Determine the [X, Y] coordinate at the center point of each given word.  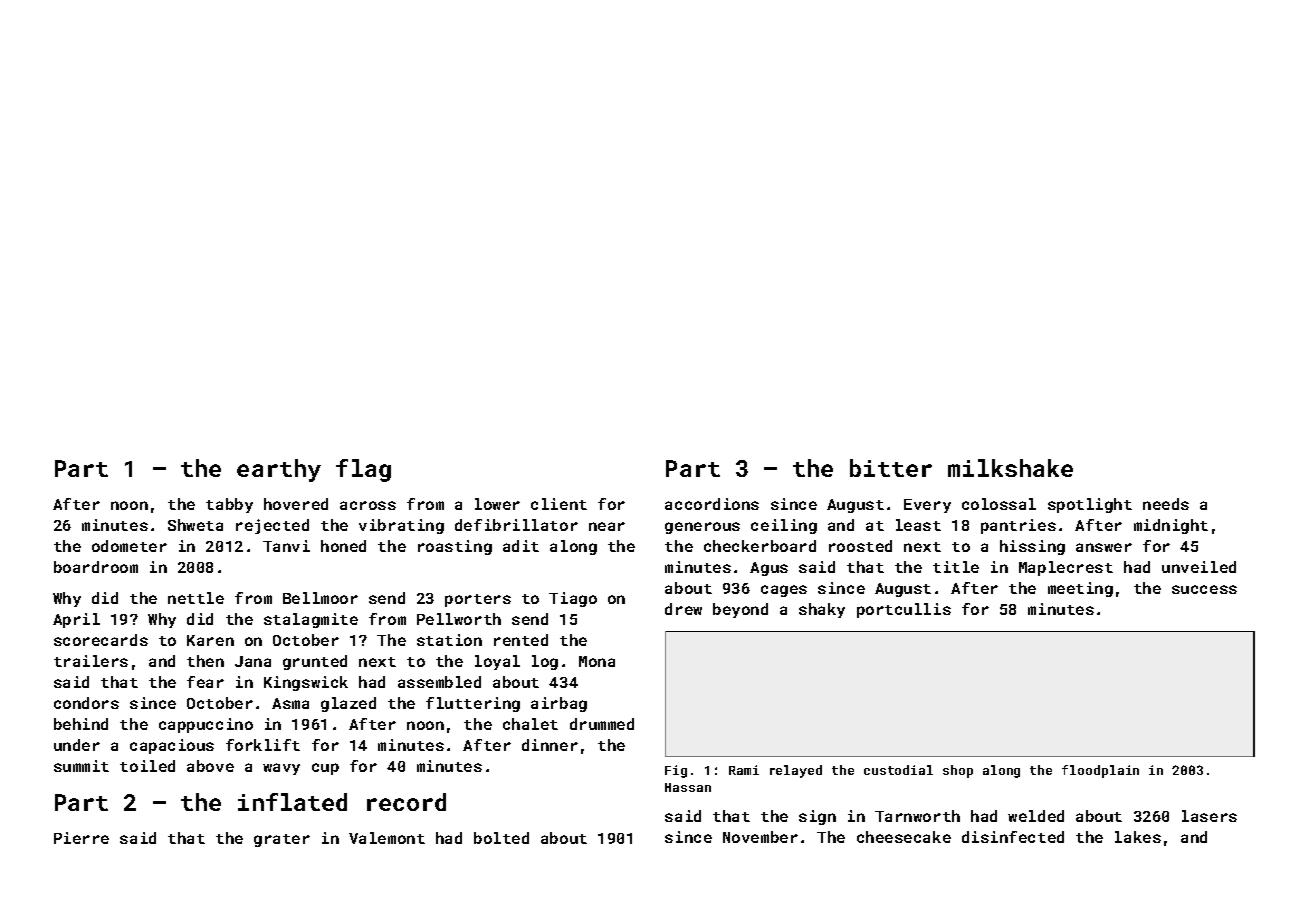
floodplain [1100, 771]
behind [81, 724]
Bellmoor [320, 598]
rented [521, 640]
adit [521, 546]
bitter [891, 468]
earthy [279, 470]
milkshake [1010, 468]
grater [282, 840]
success [1204, 589]
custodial [898, 770]
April [76, 620]
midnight [1171, 526]
